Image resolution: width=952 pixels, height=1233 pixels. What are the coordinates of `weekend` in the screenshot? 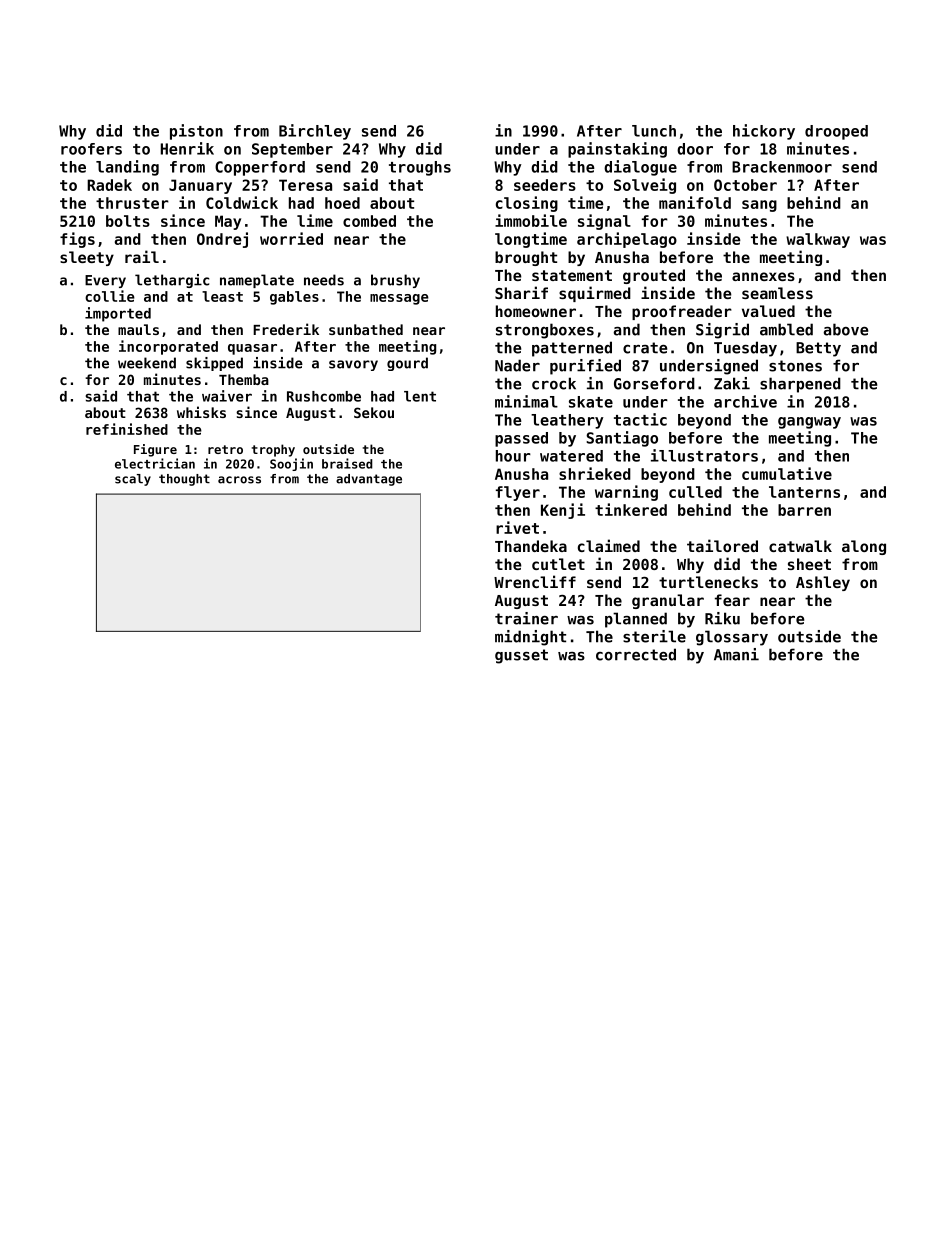 It's located at (147, 363).
